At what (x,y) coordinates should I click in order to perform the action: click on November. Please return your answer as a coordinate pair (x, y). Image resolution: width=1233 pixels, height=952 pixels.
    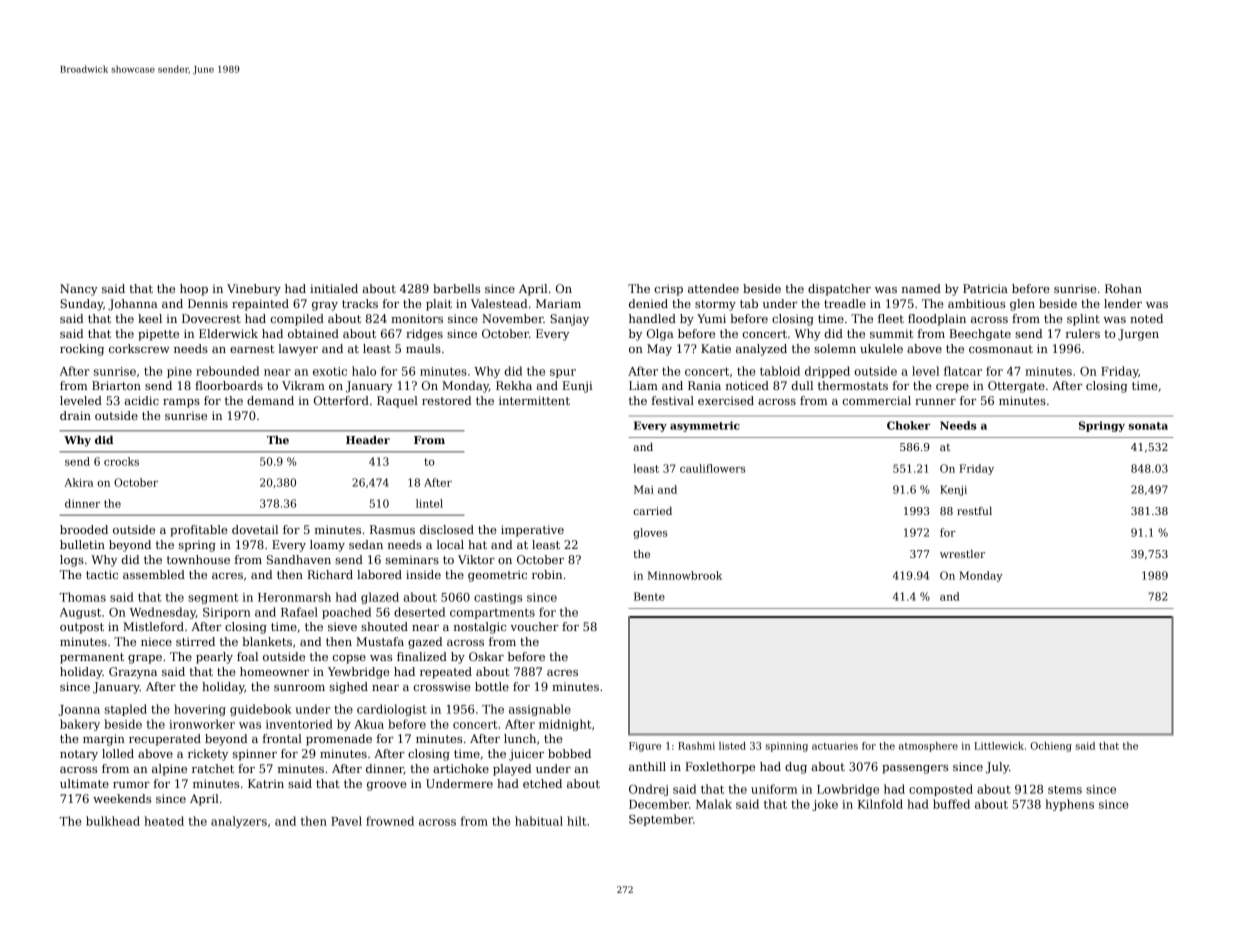
    Looking at the image, I should click on (513, 318).
